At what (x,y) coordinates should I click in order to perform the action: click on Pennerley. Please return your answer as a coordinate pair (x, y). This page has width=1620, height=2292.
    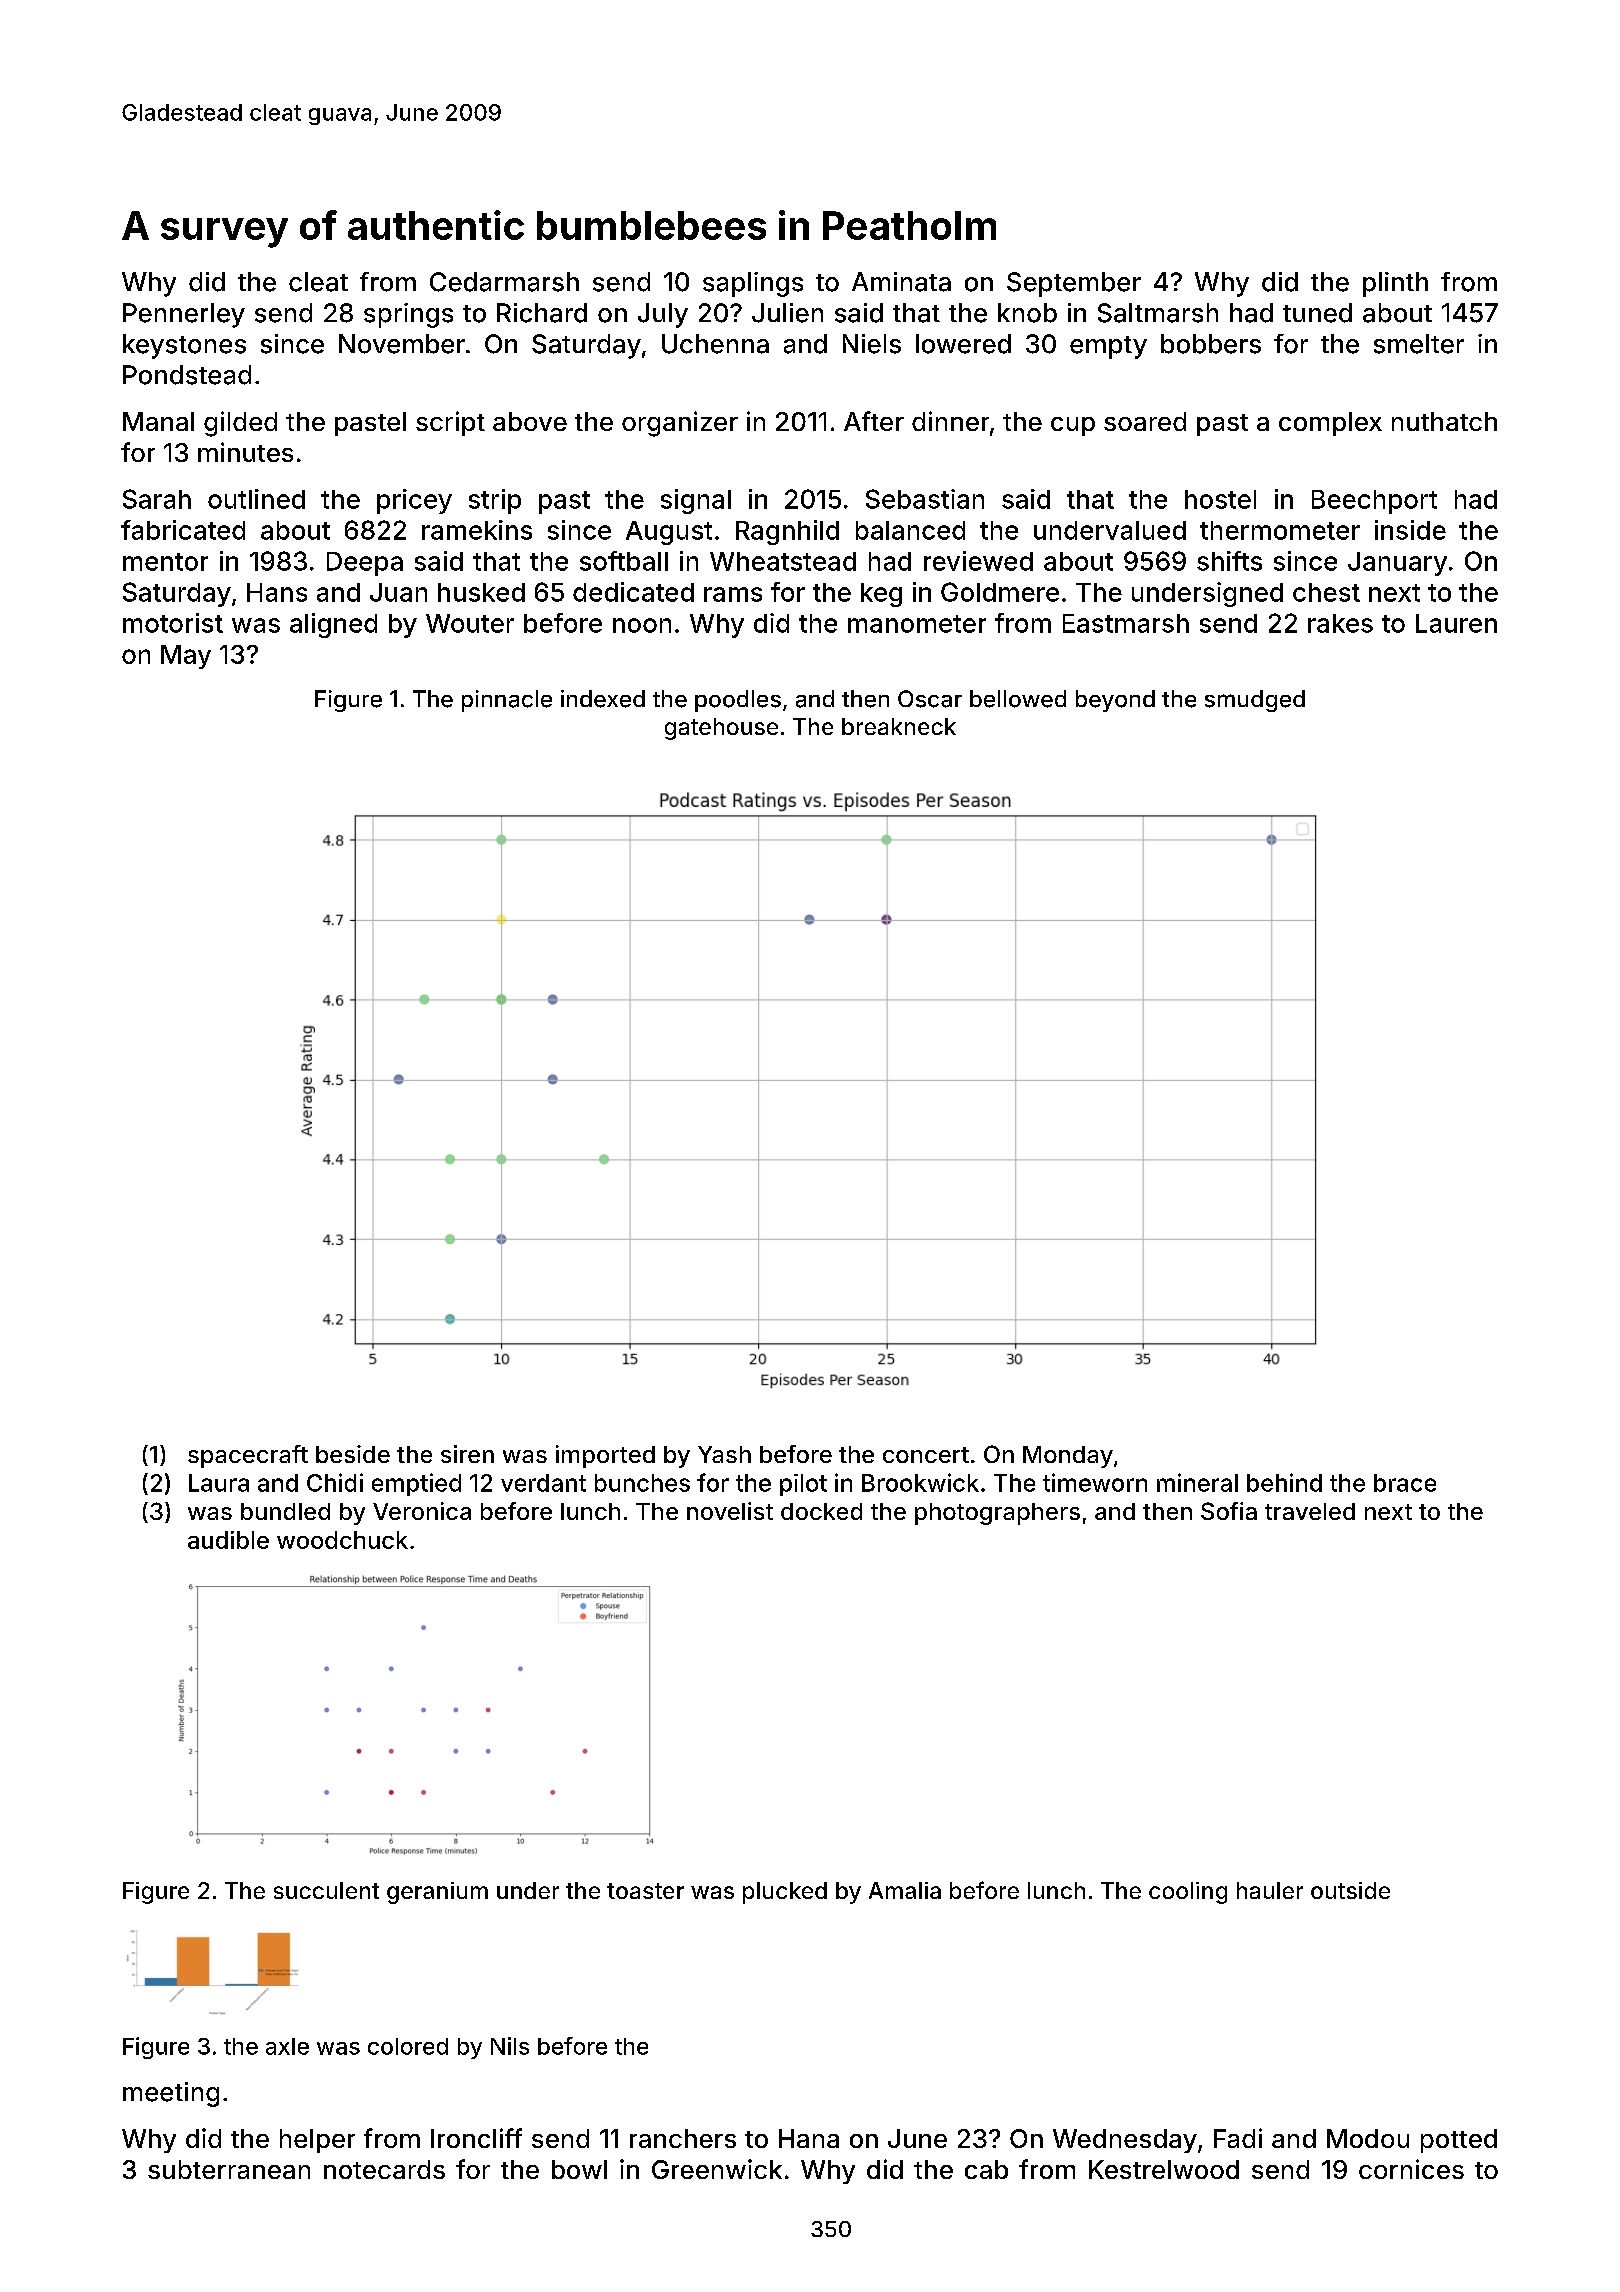
    Looking at the image, I should click on (184, 315).
